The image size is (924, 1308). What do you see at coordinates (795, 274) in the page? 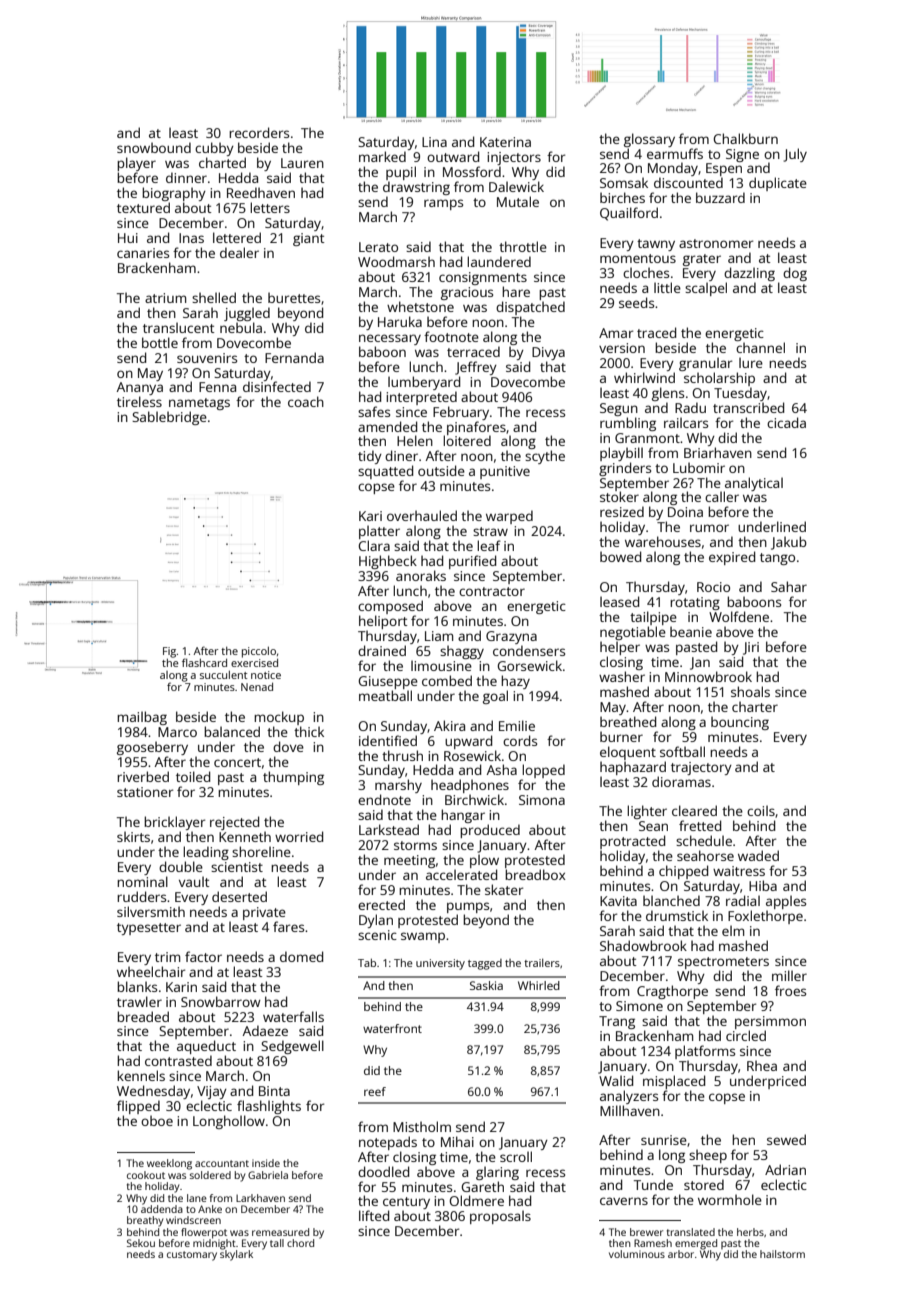
I see `dog` at bounding box center [795, 274].
